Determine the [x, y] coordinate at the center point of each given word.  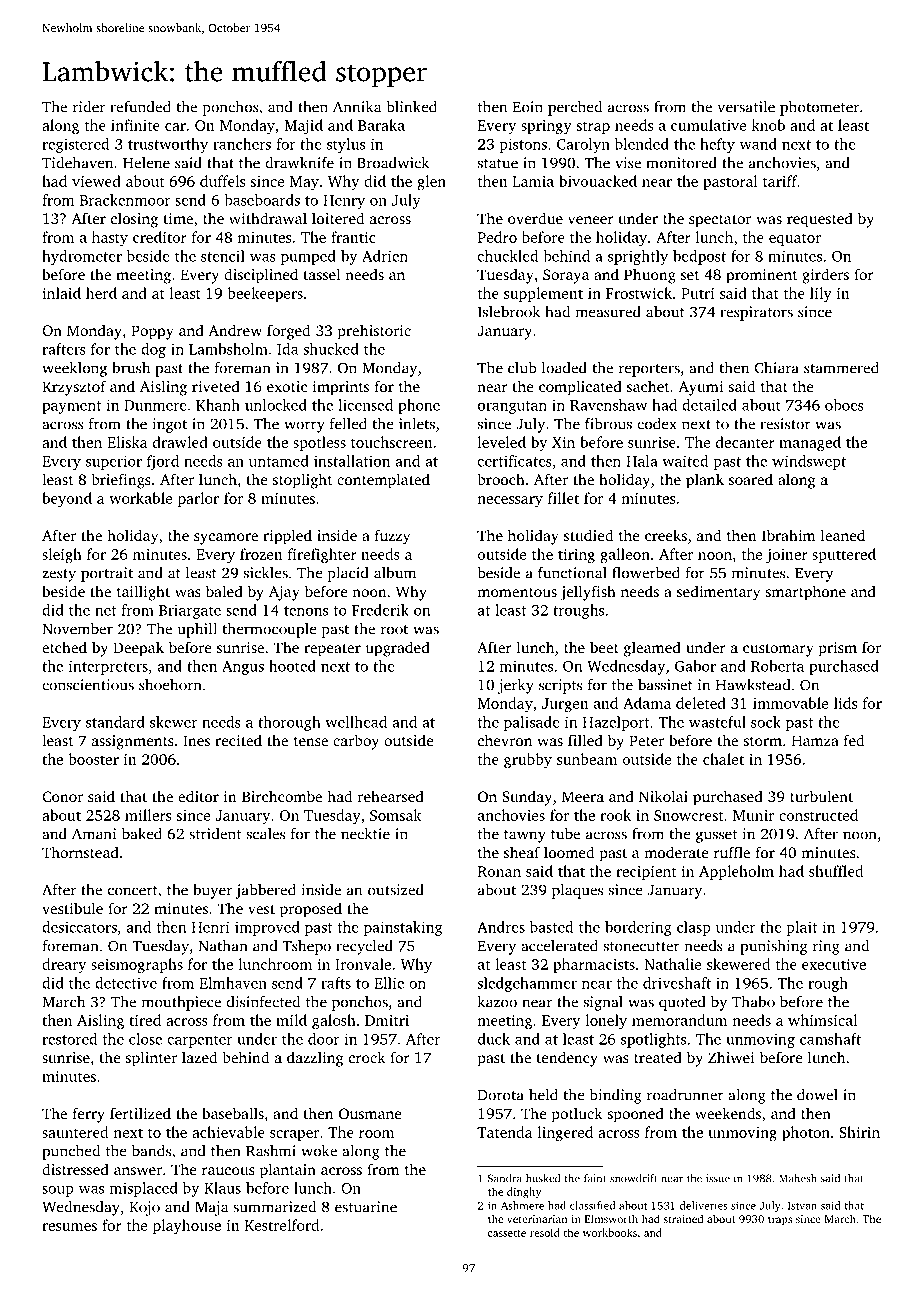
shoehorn [170, 685]
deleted [701, 703]
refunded [140, 107]
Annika [357, 107]
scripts [560, 686]
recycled [364, 947]
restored [69, 1039]
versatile [746, 107]
